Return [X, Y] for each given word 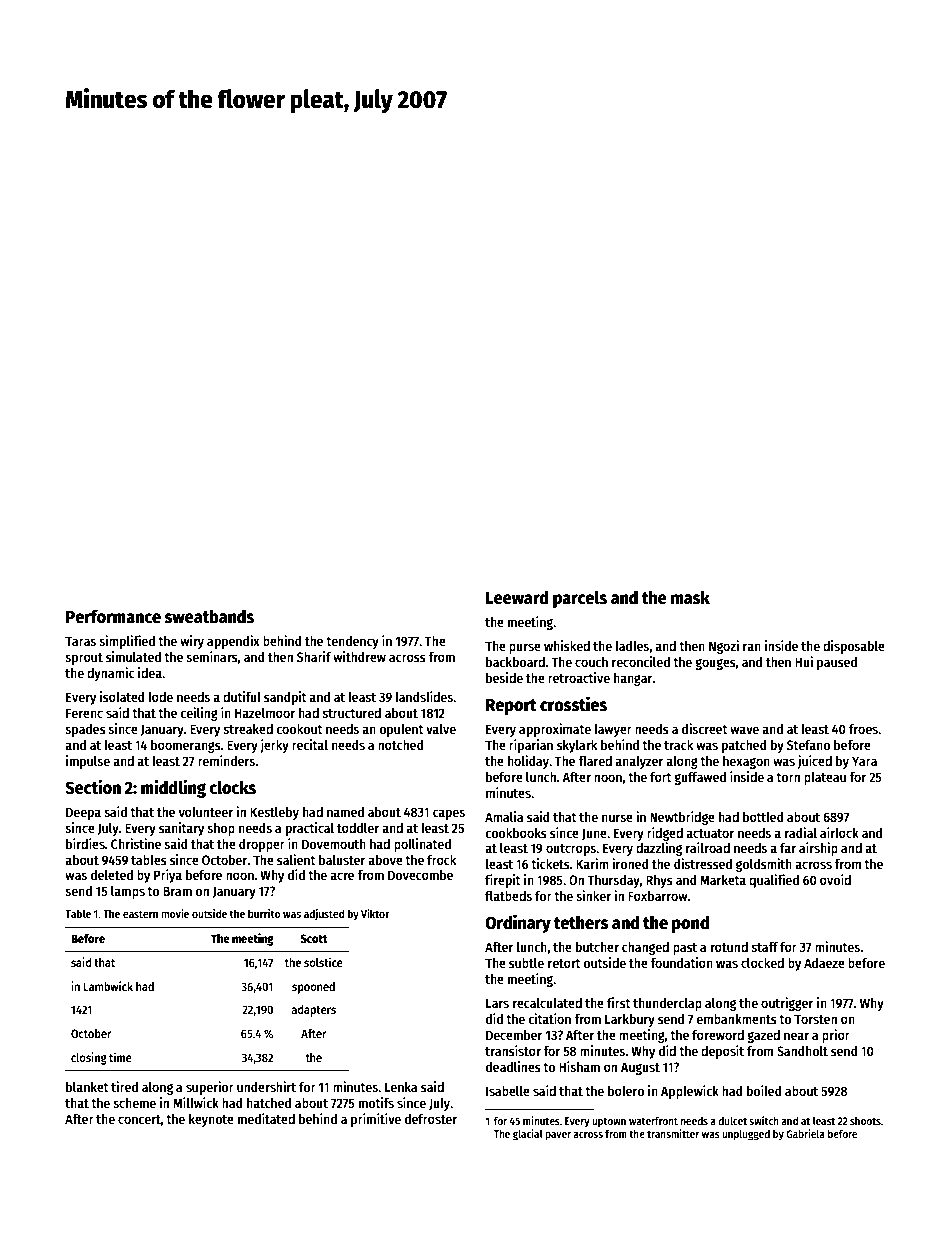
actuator [710, 833]
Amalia [504, 816]
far [788, 848]
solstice [323, 962]
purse [525, 648]
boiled [764, 1090]
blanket [87, 1087]
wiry [192, 642]
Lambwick [108, 986]
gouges [715, 664]
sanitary [181, 829]
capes [449, 814]
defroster [431, 1119]
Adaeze [824, 963]
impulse [88, 762]
